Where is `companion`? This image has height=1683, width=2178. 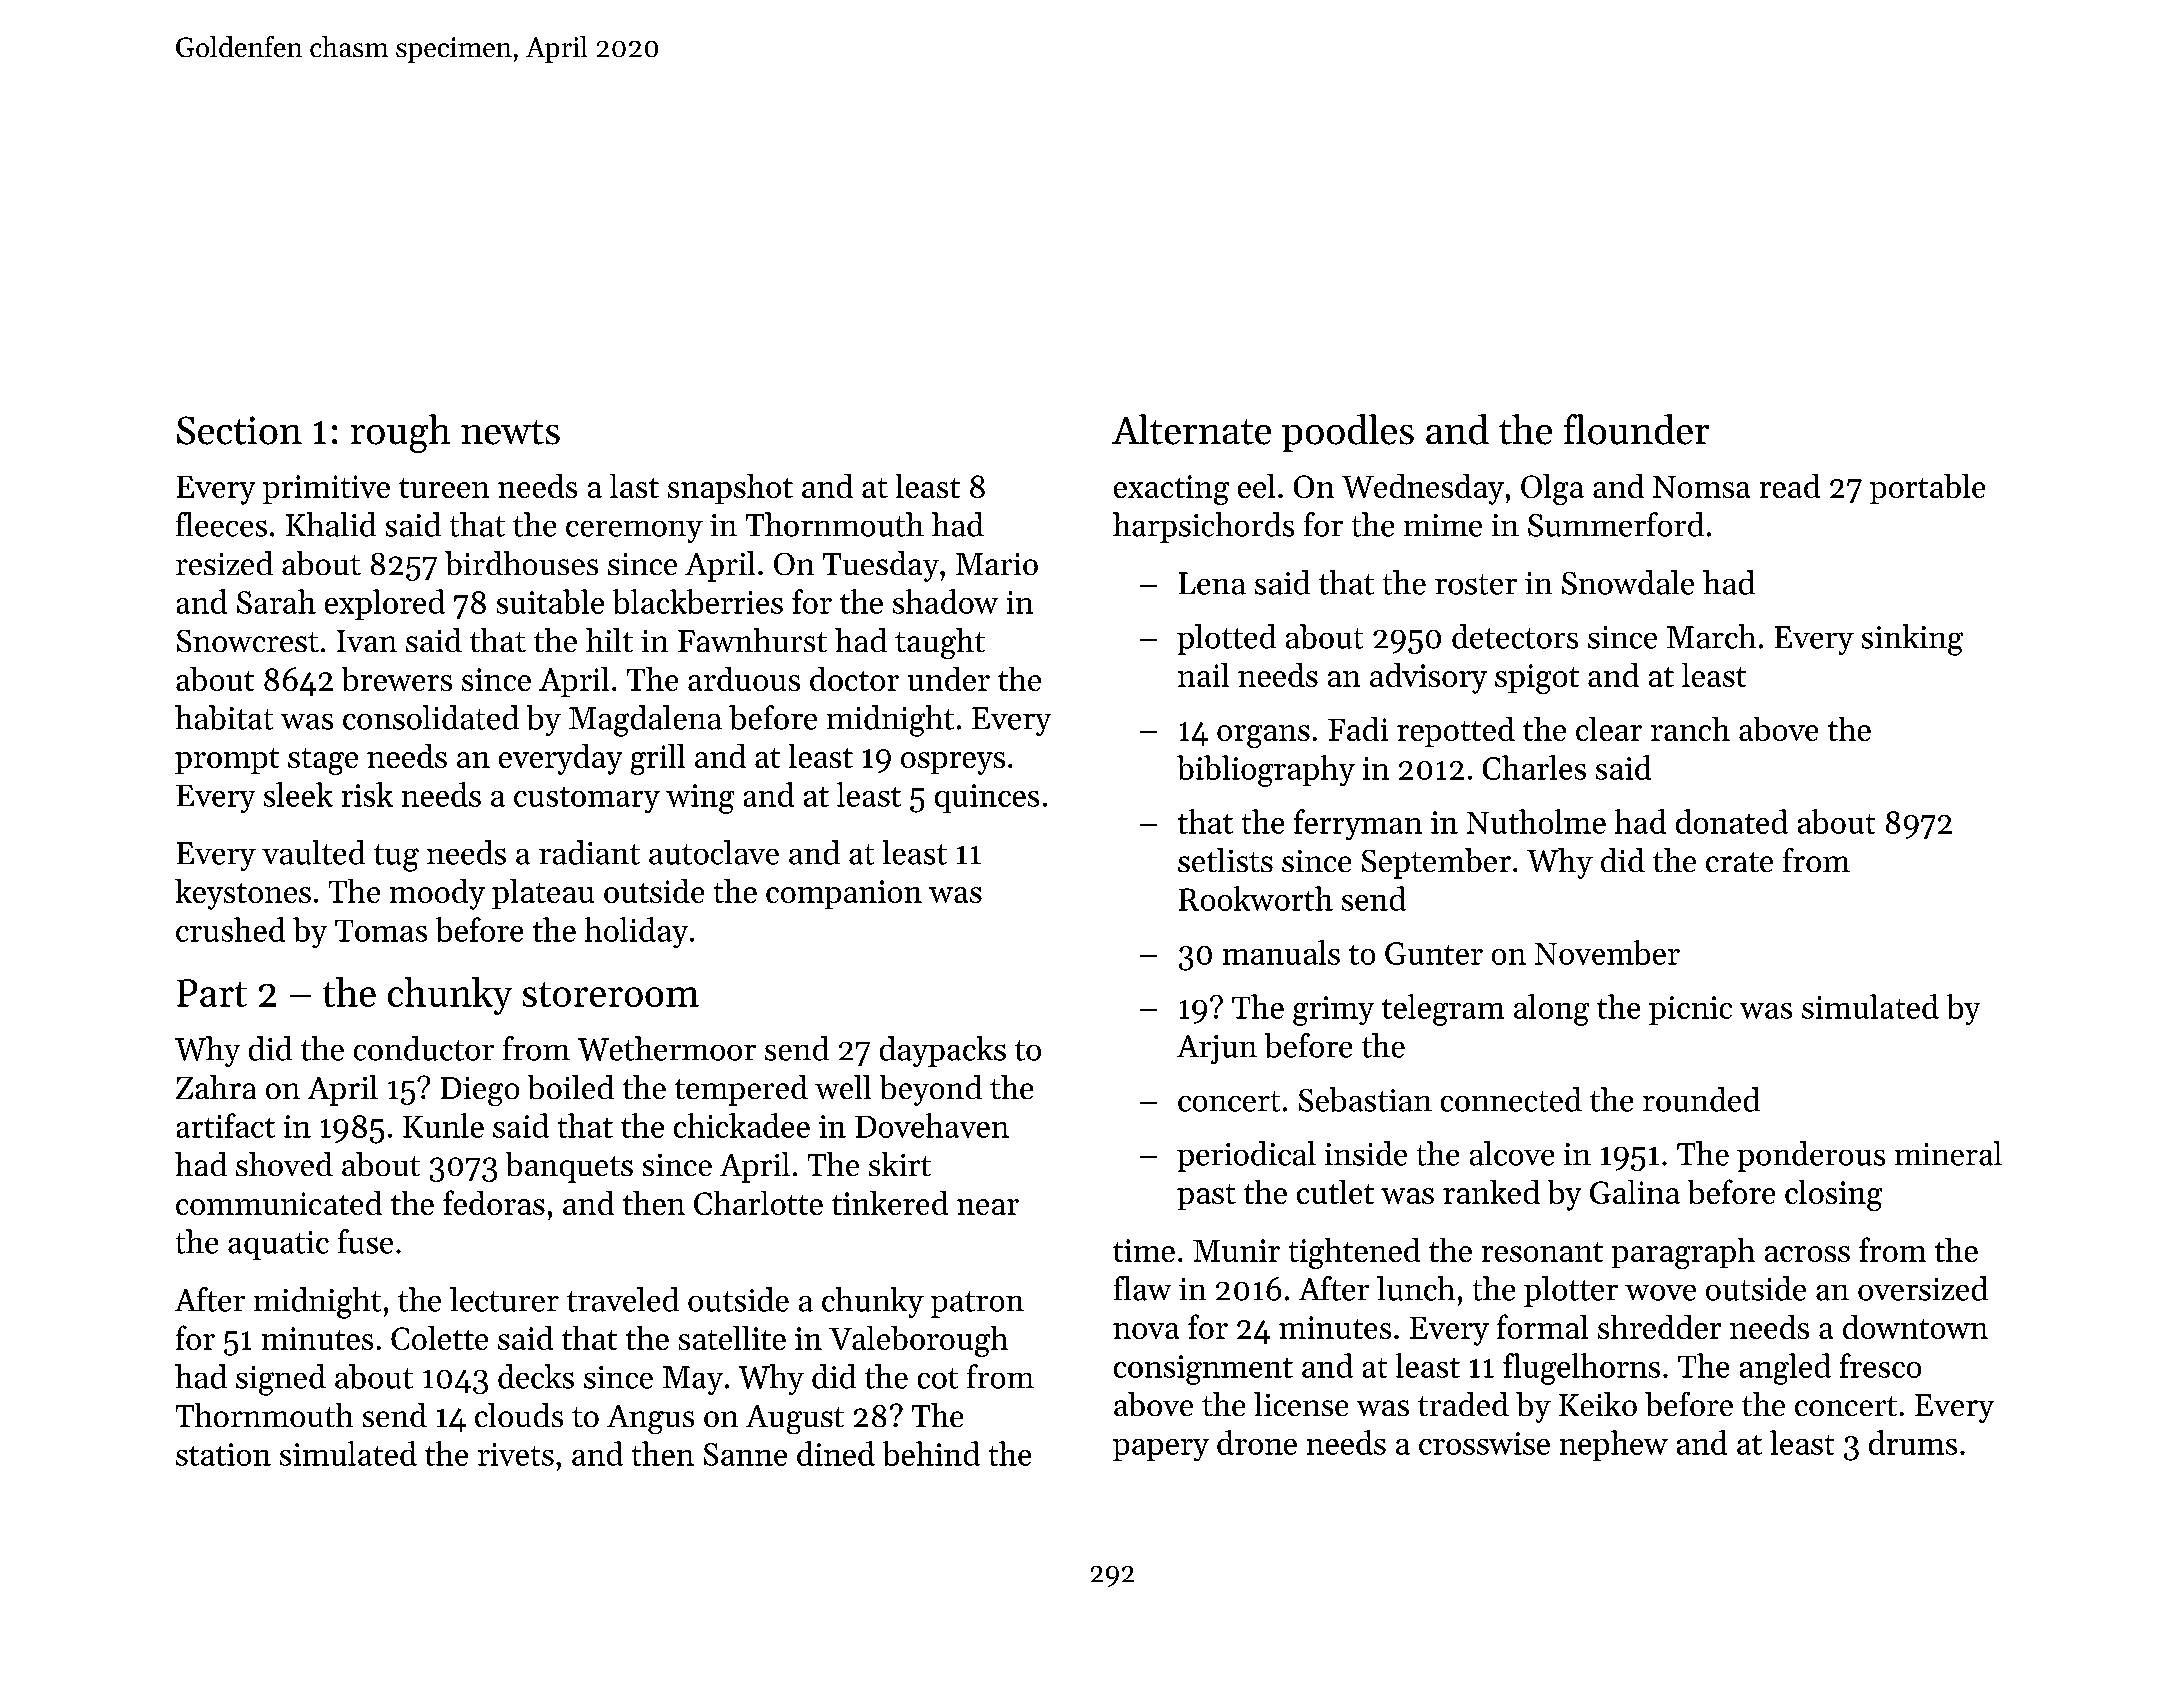
companion is located at coordinates (844, 894).
